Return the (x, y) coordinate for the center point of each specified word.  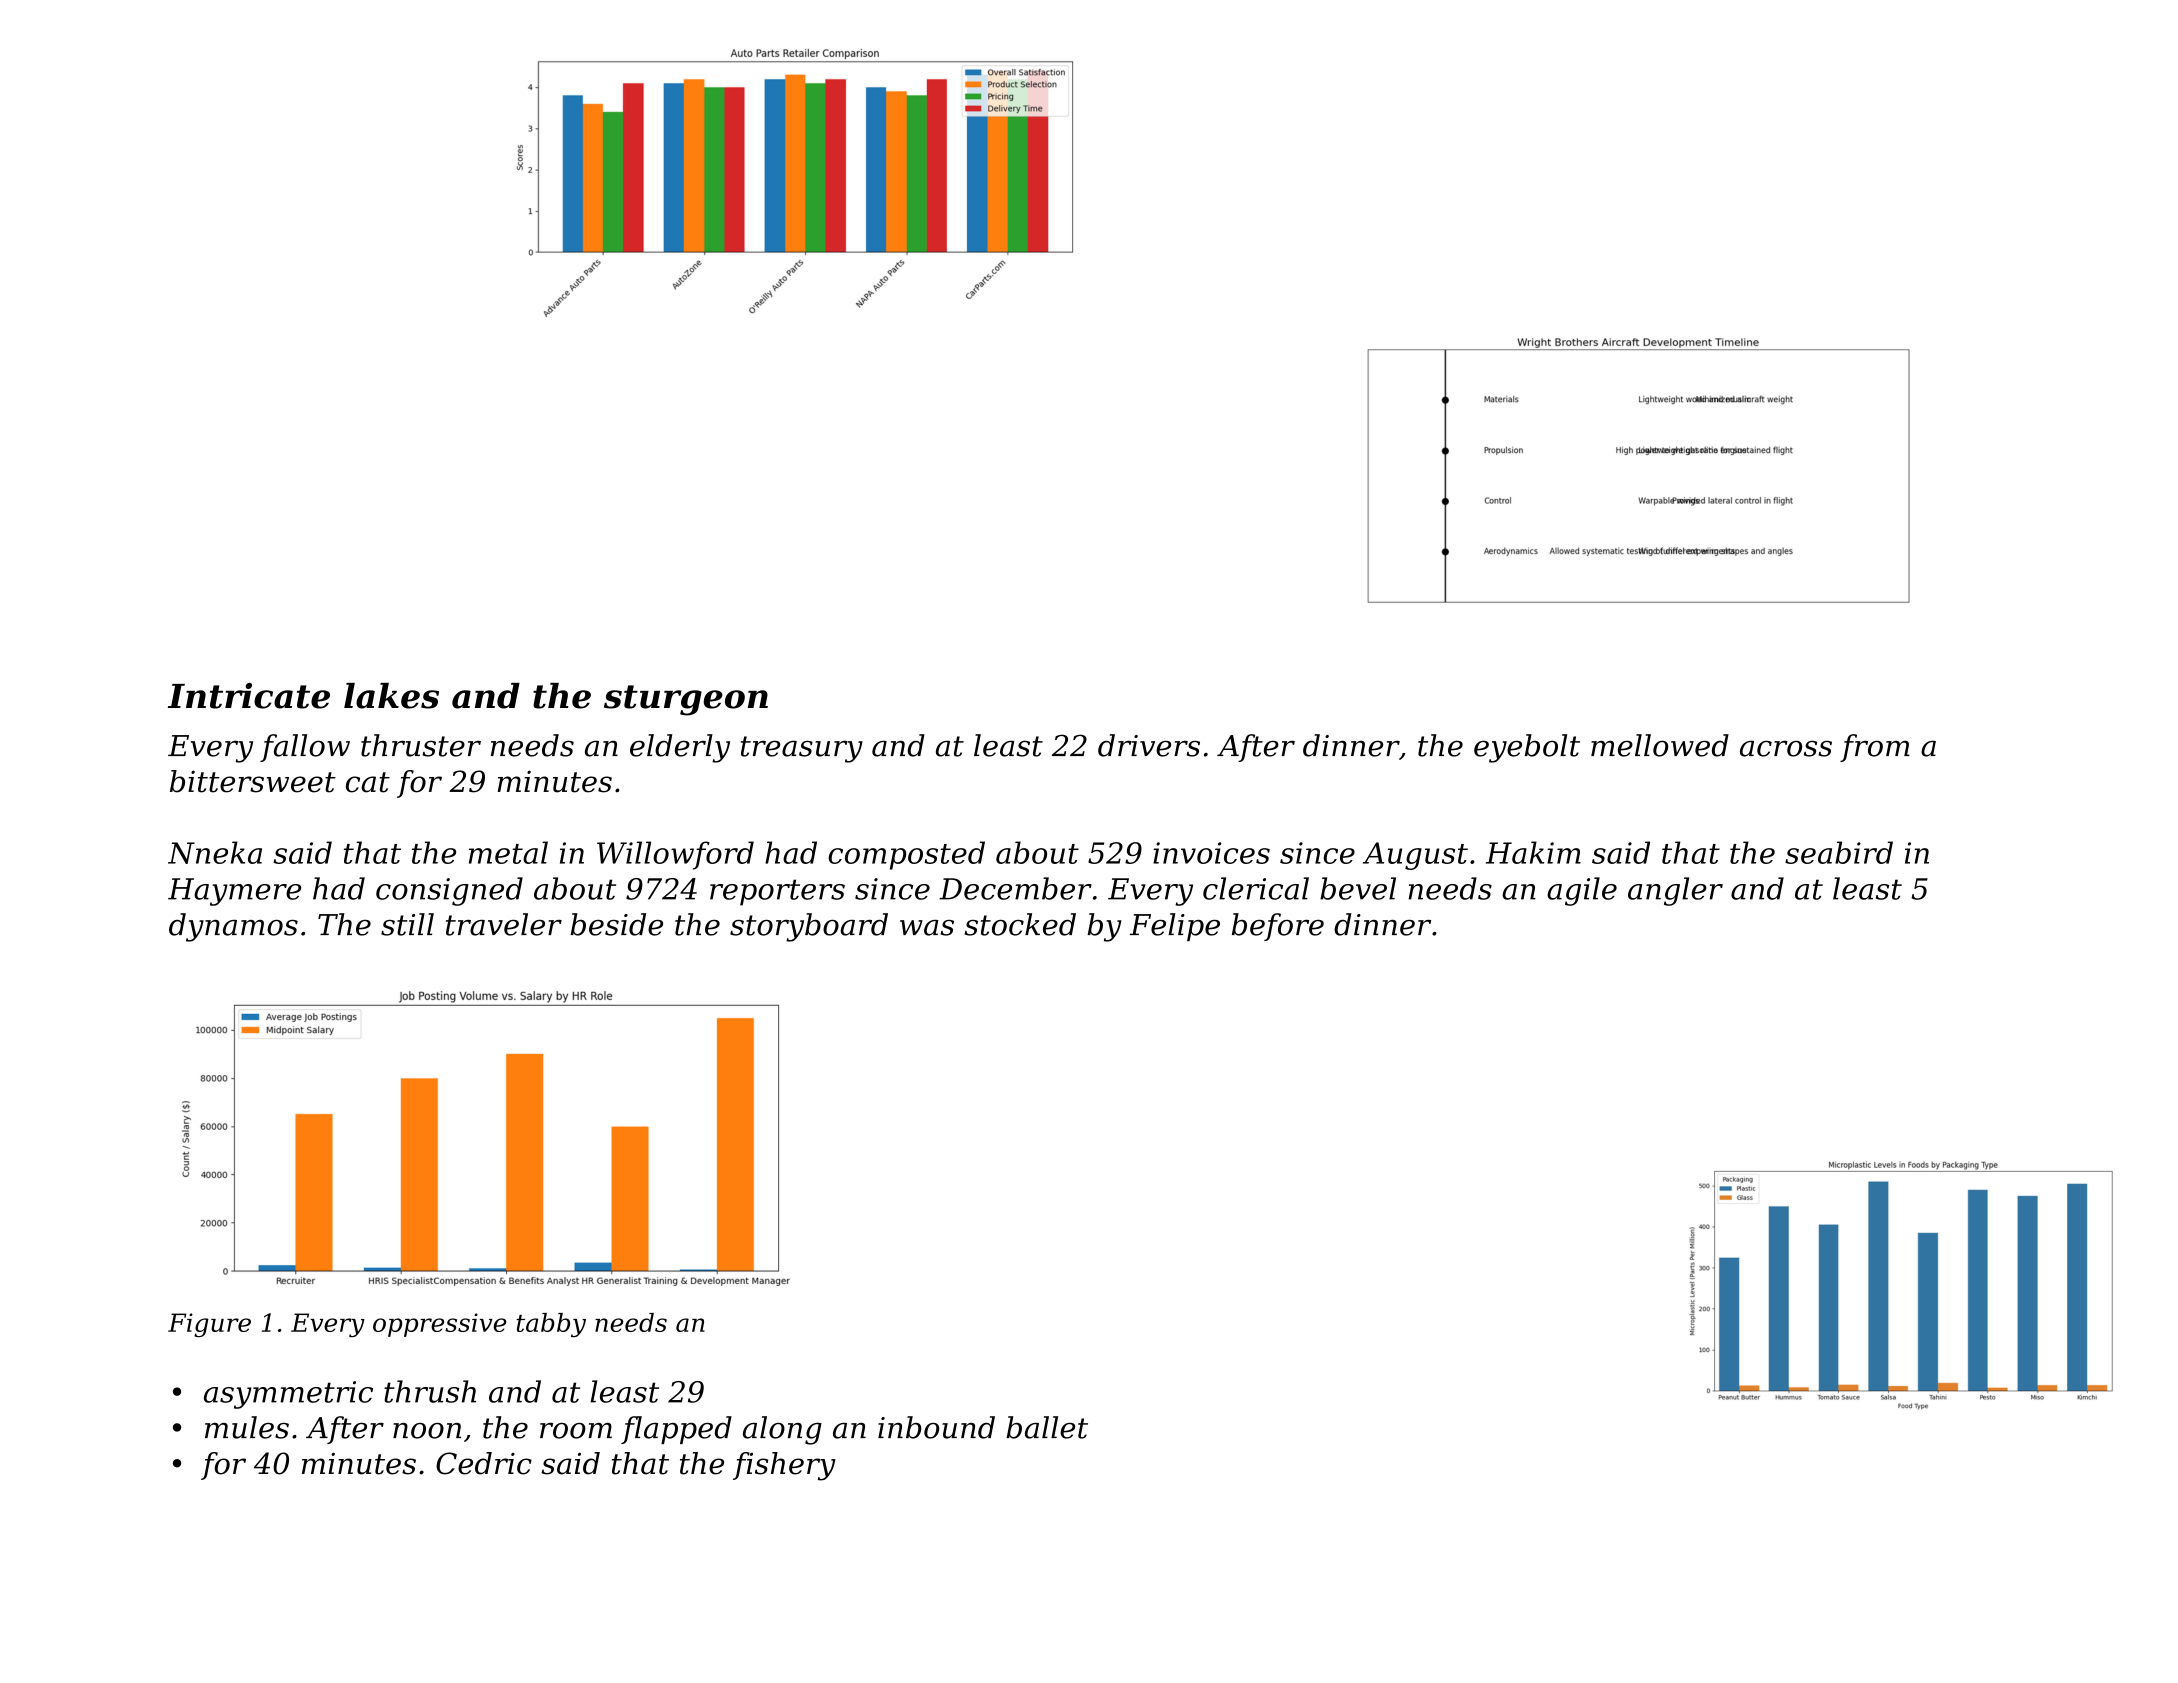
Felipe (1175, 927)
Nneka (215, 852)
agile (1582, 891)
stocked (1020, 924)
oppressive (439, 1325)
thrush (430, 1391)
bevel (1358, 888)
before (1278, 927)
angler (1675, 891)
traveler (504, 924)
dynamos (233, 927)
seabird (1839, 852)
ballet (1047, 1427)
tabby (551, 1325)
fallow (305, 748)
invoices (1211, 853)
